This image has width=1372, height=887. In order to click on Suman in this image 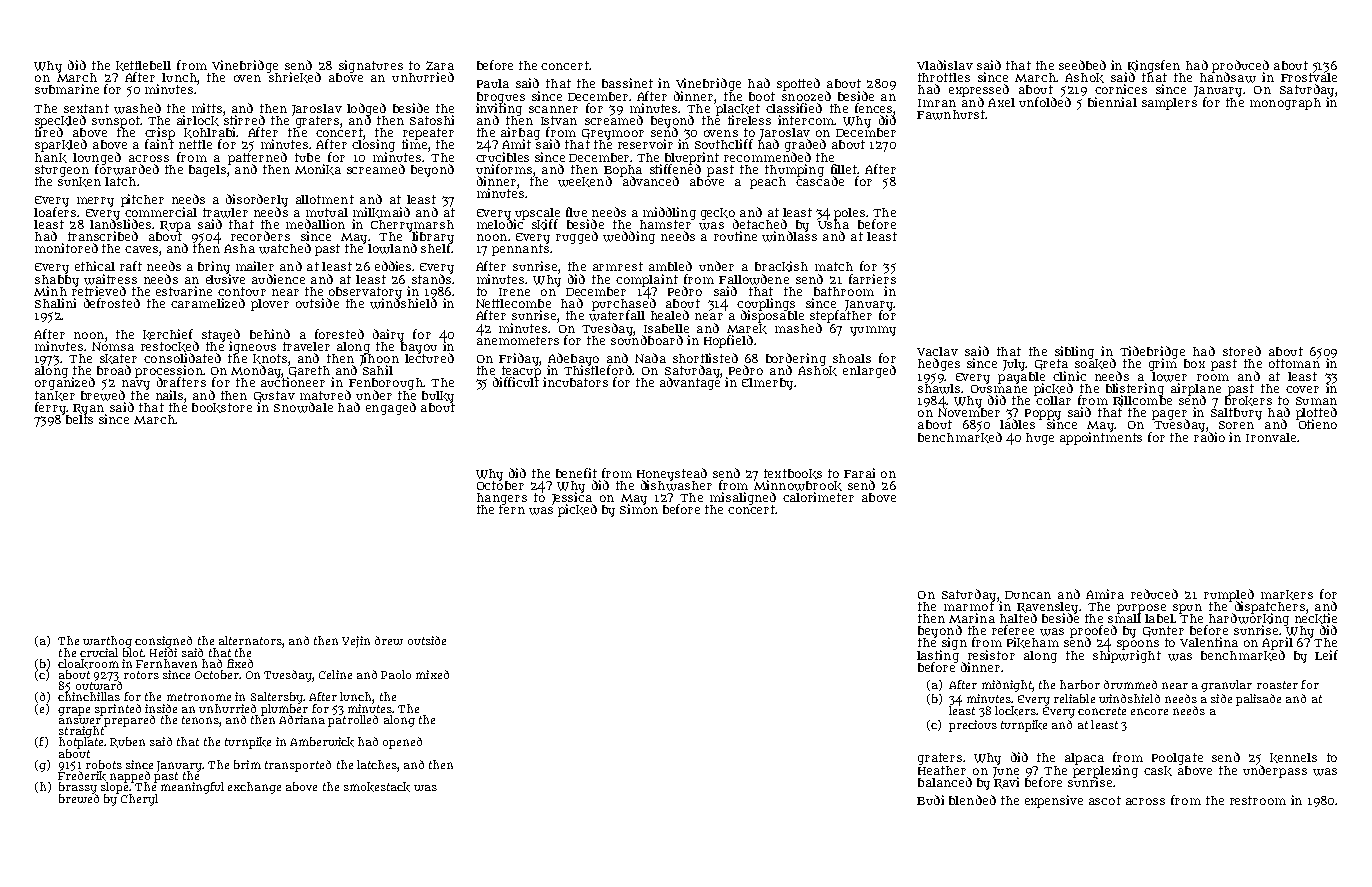, I will do `click(1316, 401)`.
